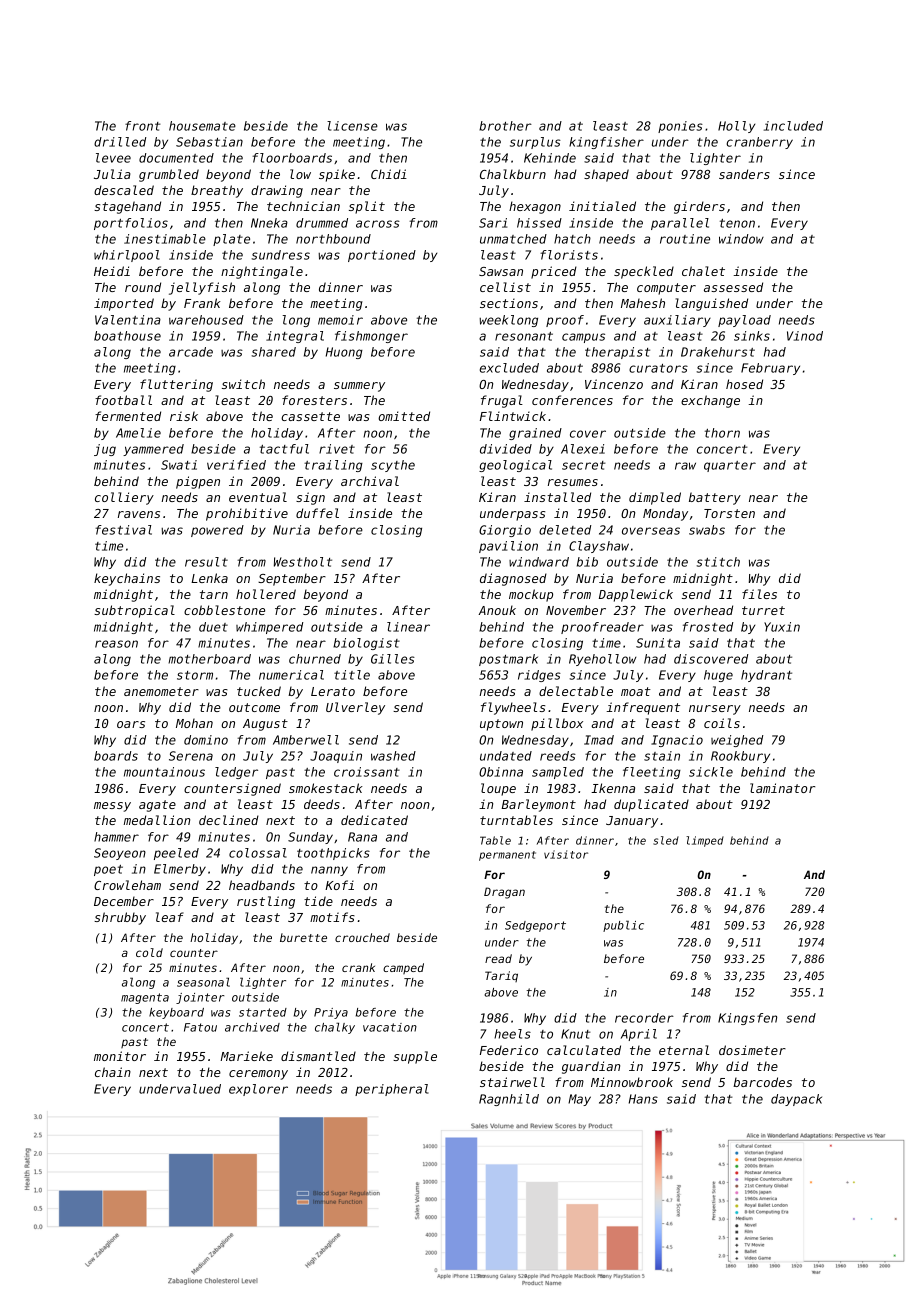 The height and width of the screenshot is (1308, 924). I want to click on routine, so click(685, 239).
